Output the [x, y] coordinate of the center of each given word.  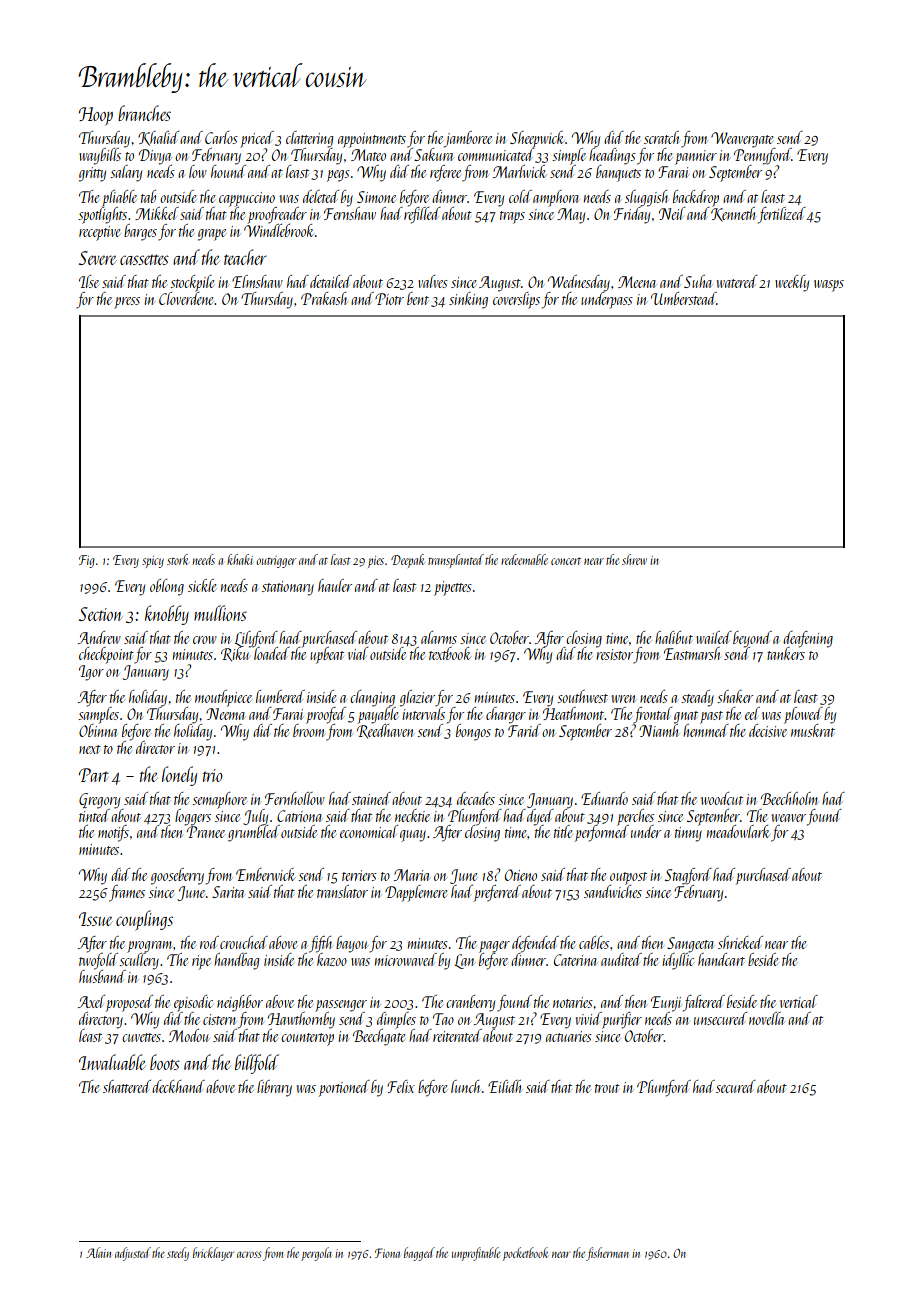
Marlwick [519, 171]
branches [144, 113]
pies [376, 562]
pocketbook [525, 1254]
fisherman [607, 1254]
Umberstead [684, 298]
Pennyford [763, 155]
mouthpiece [223, 698]
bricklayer [213, 1254]
